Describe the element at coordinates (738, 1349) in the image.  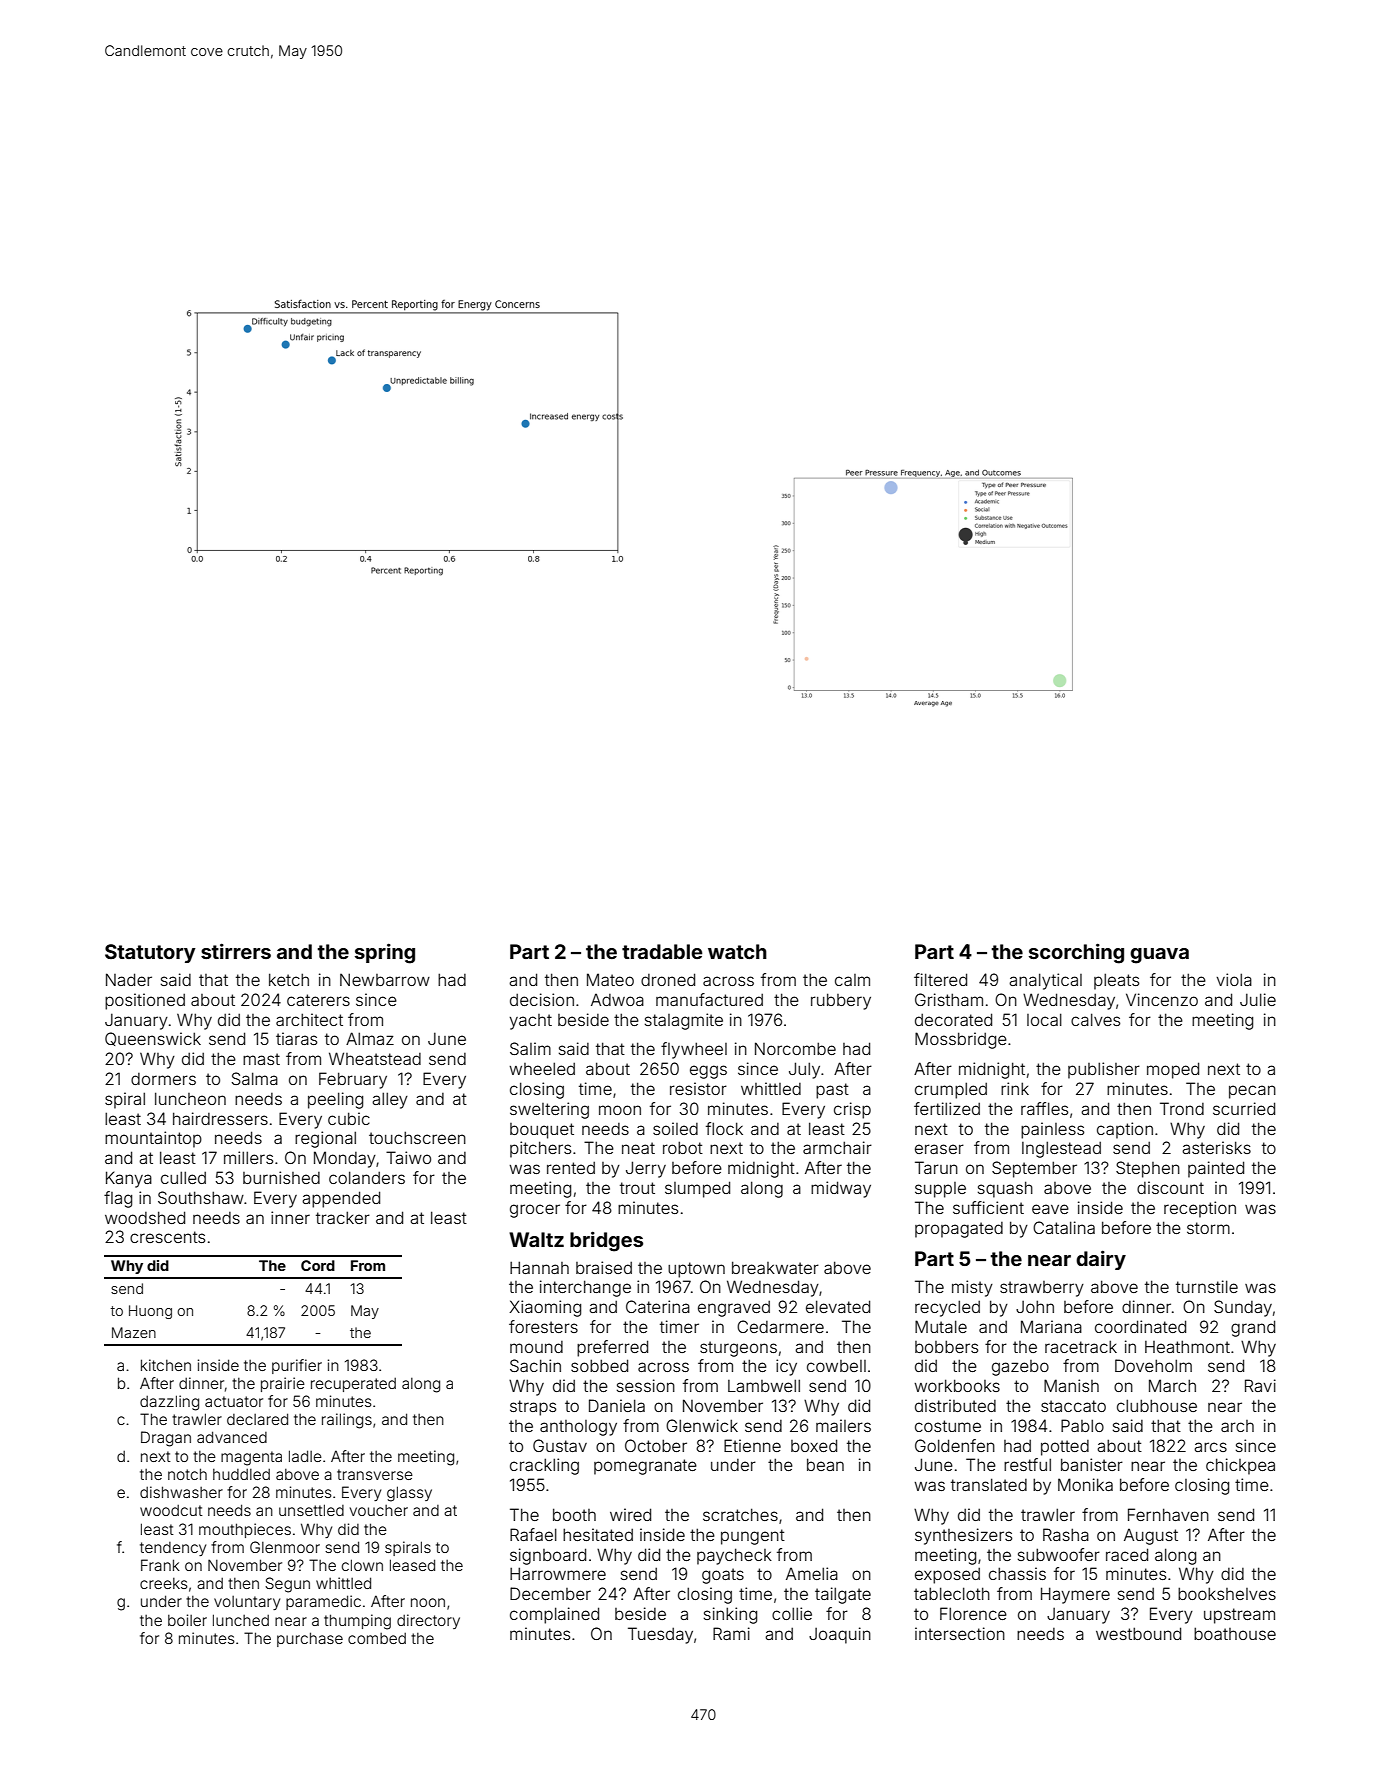
I see `sturgeons` at that location.
